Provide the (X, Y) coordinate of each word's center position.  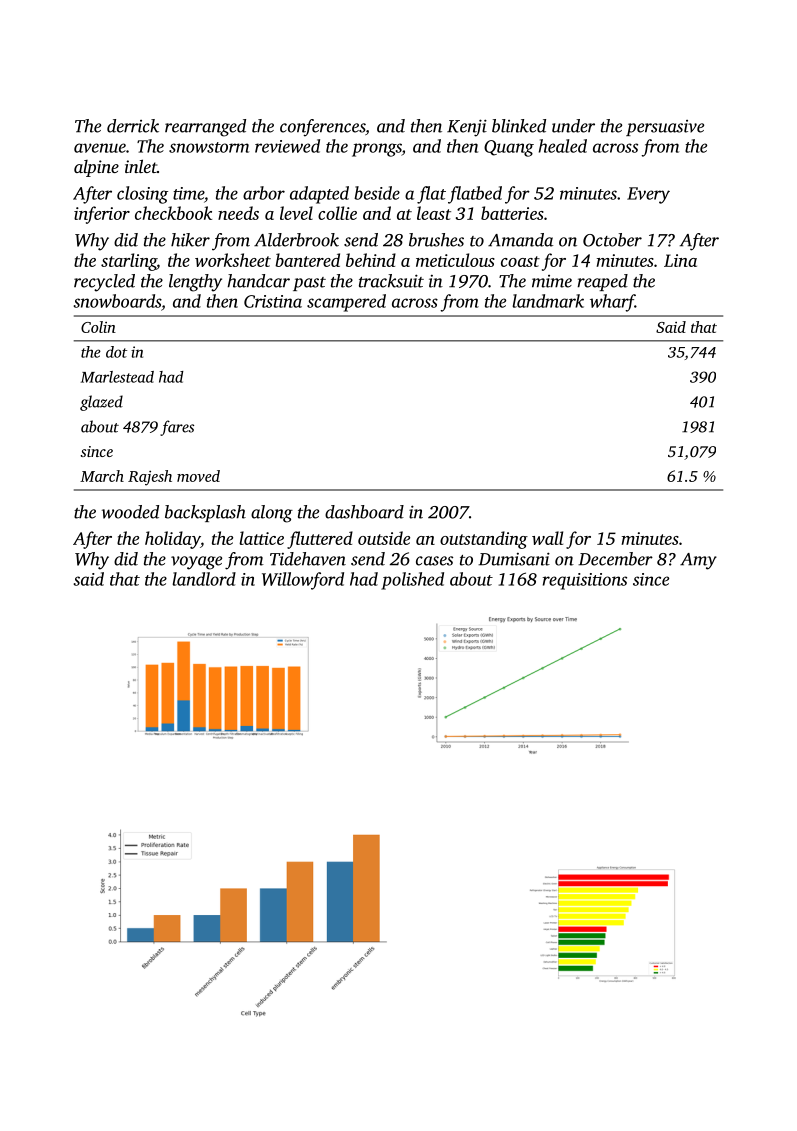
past (309, 284)
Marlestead (117, 377)
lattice (261, 538)
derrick (133, 126)
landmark (548, 301)
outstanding (484, 540)
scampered (346, 303)
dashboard (364, 512)
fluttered (320, 540)
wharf (612, 303)
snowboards (117, 301)
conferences (322, 128)
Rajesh (150, 478)
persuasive (665, 128)
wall (547, 538)
